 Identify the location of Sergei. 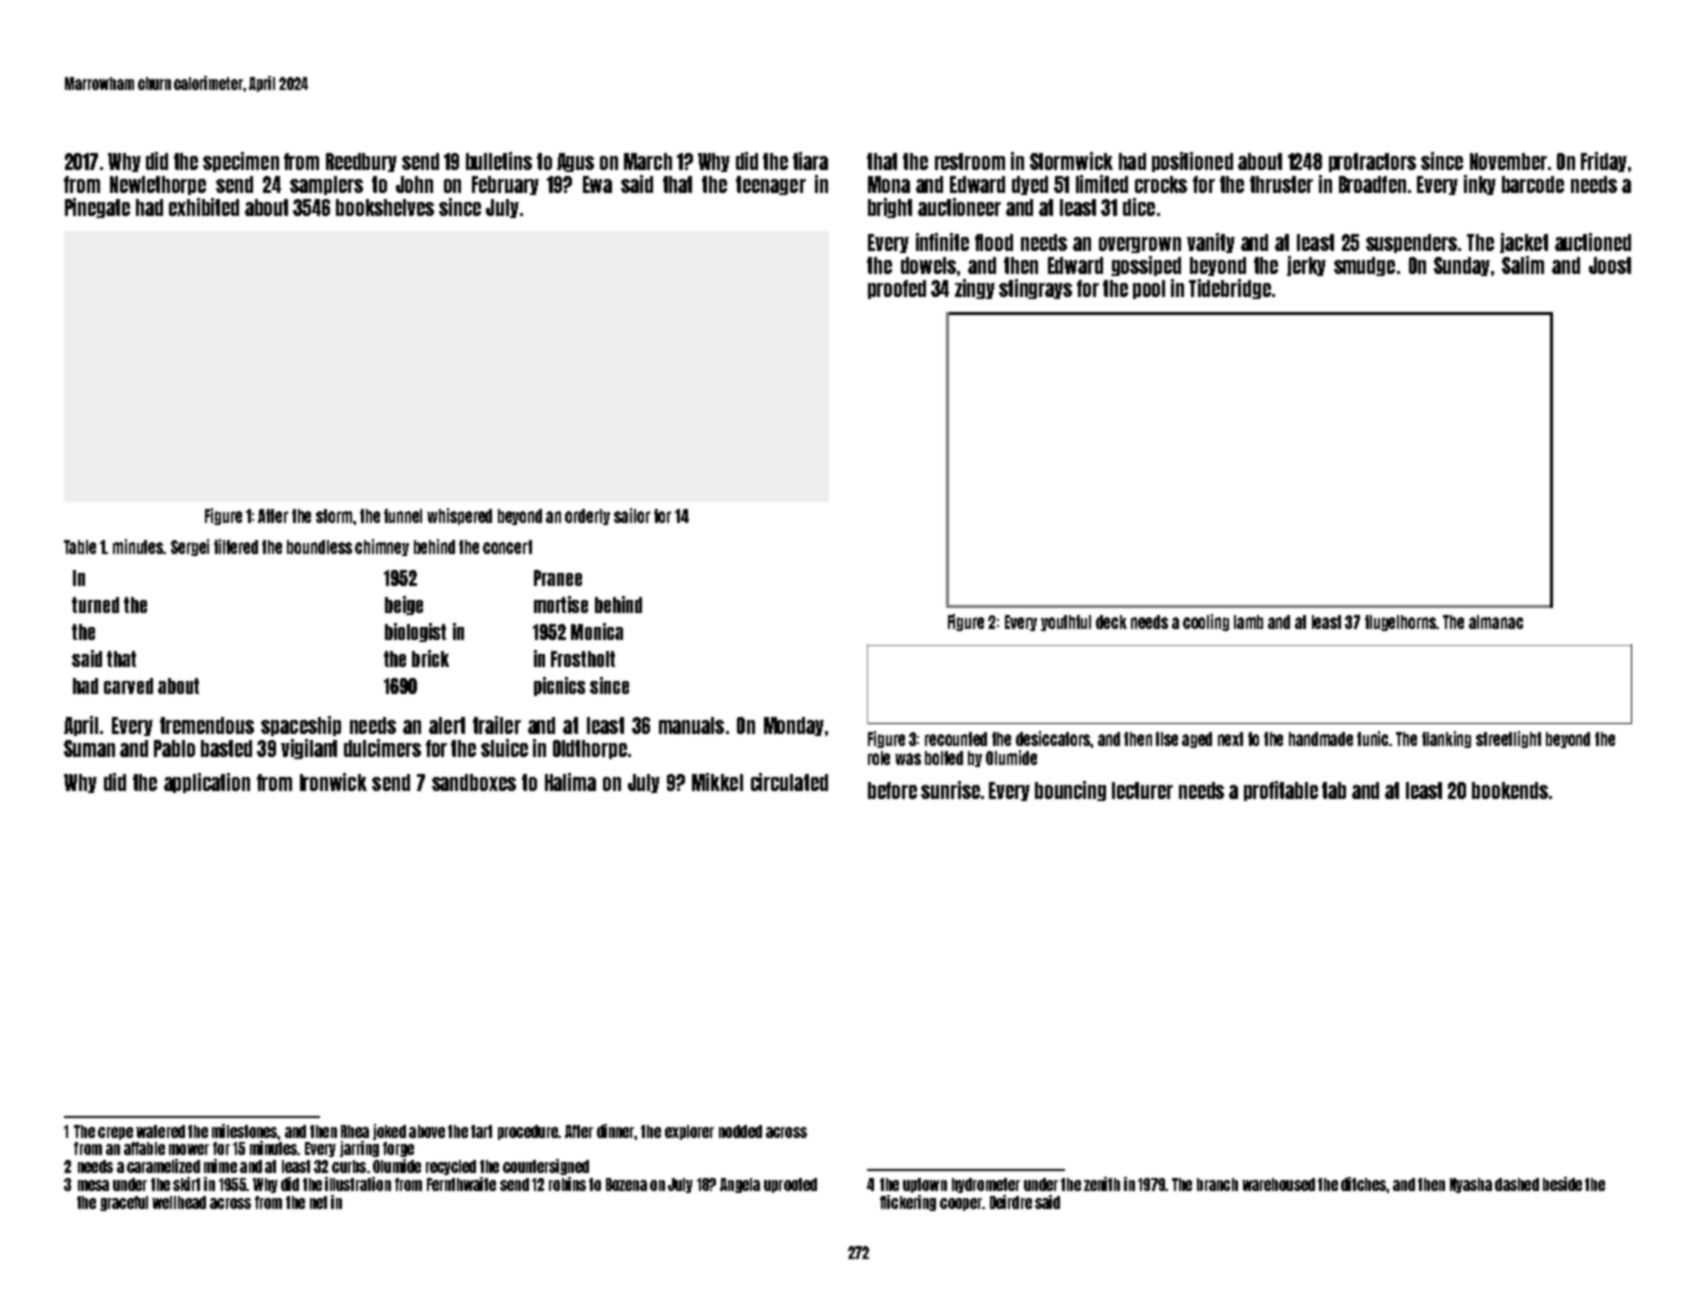
(190, 547).
